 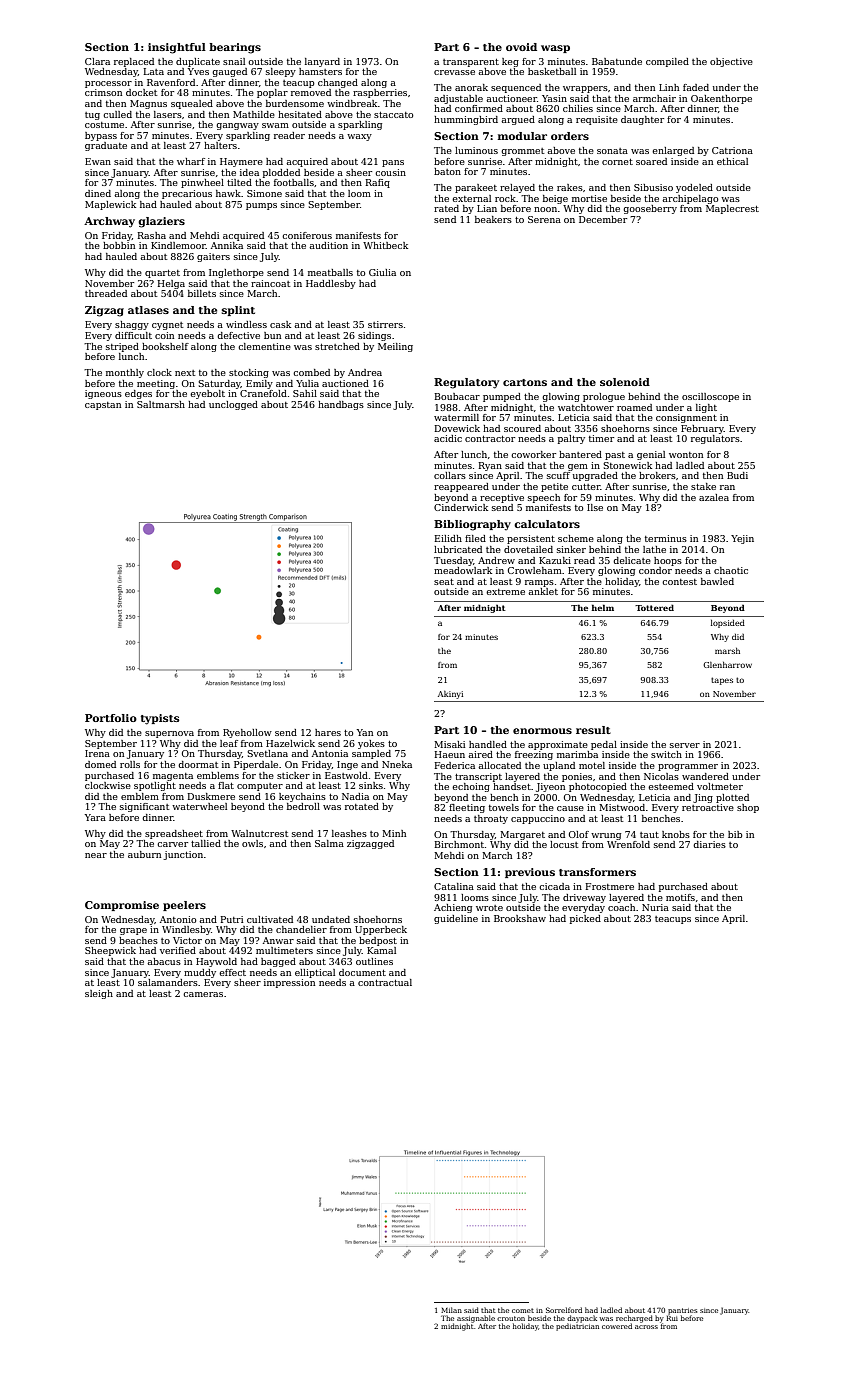 I want to click on diaries, so click(x=709, y=844).
